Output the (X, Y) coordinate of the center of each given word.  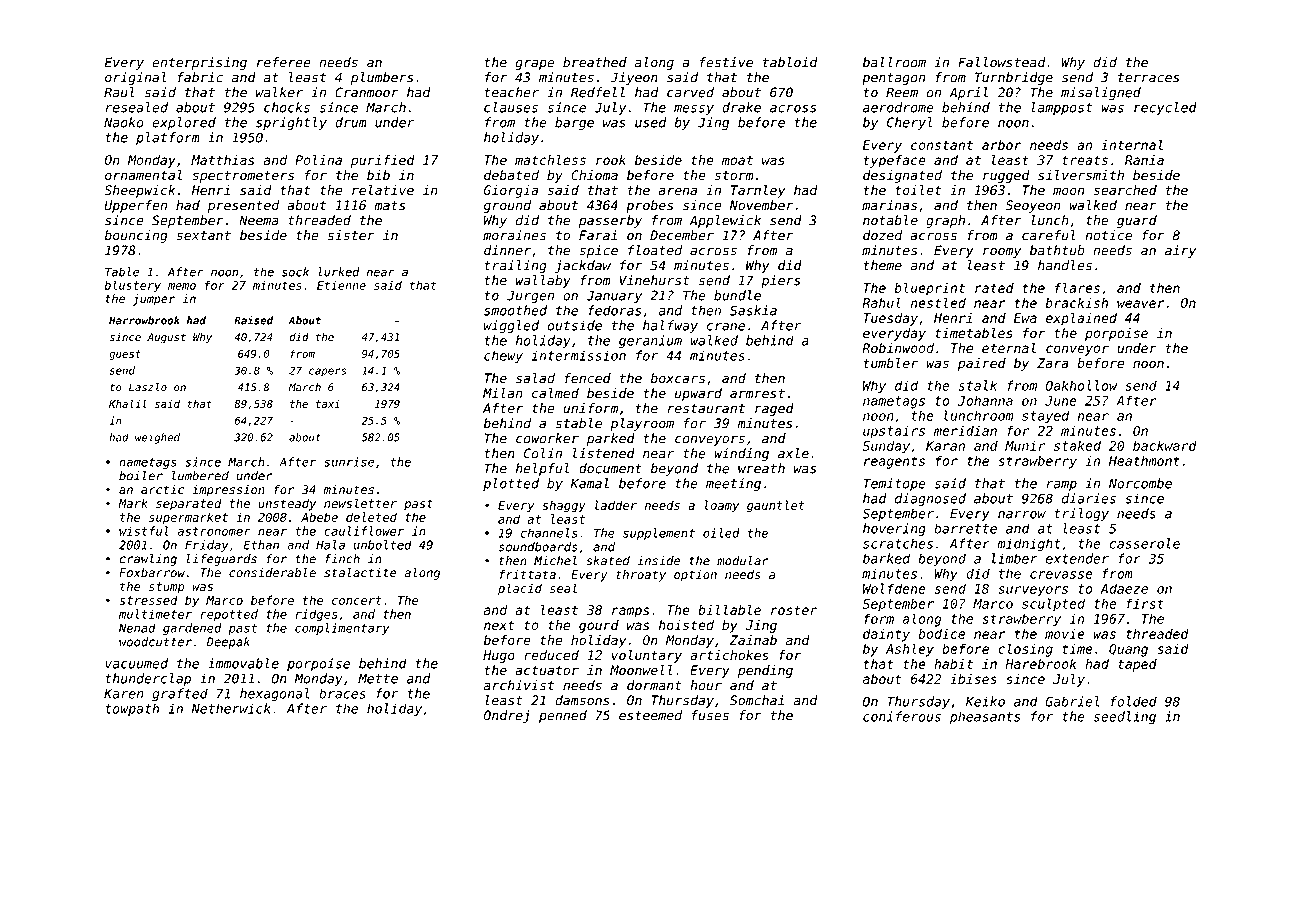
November (762, 205)
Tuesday (890, 319)
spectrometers (243, 176)
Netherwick (231, 708)
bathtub (1057, 250)
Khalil (128, 403)
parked (611, 439)
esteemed (650, 715)
